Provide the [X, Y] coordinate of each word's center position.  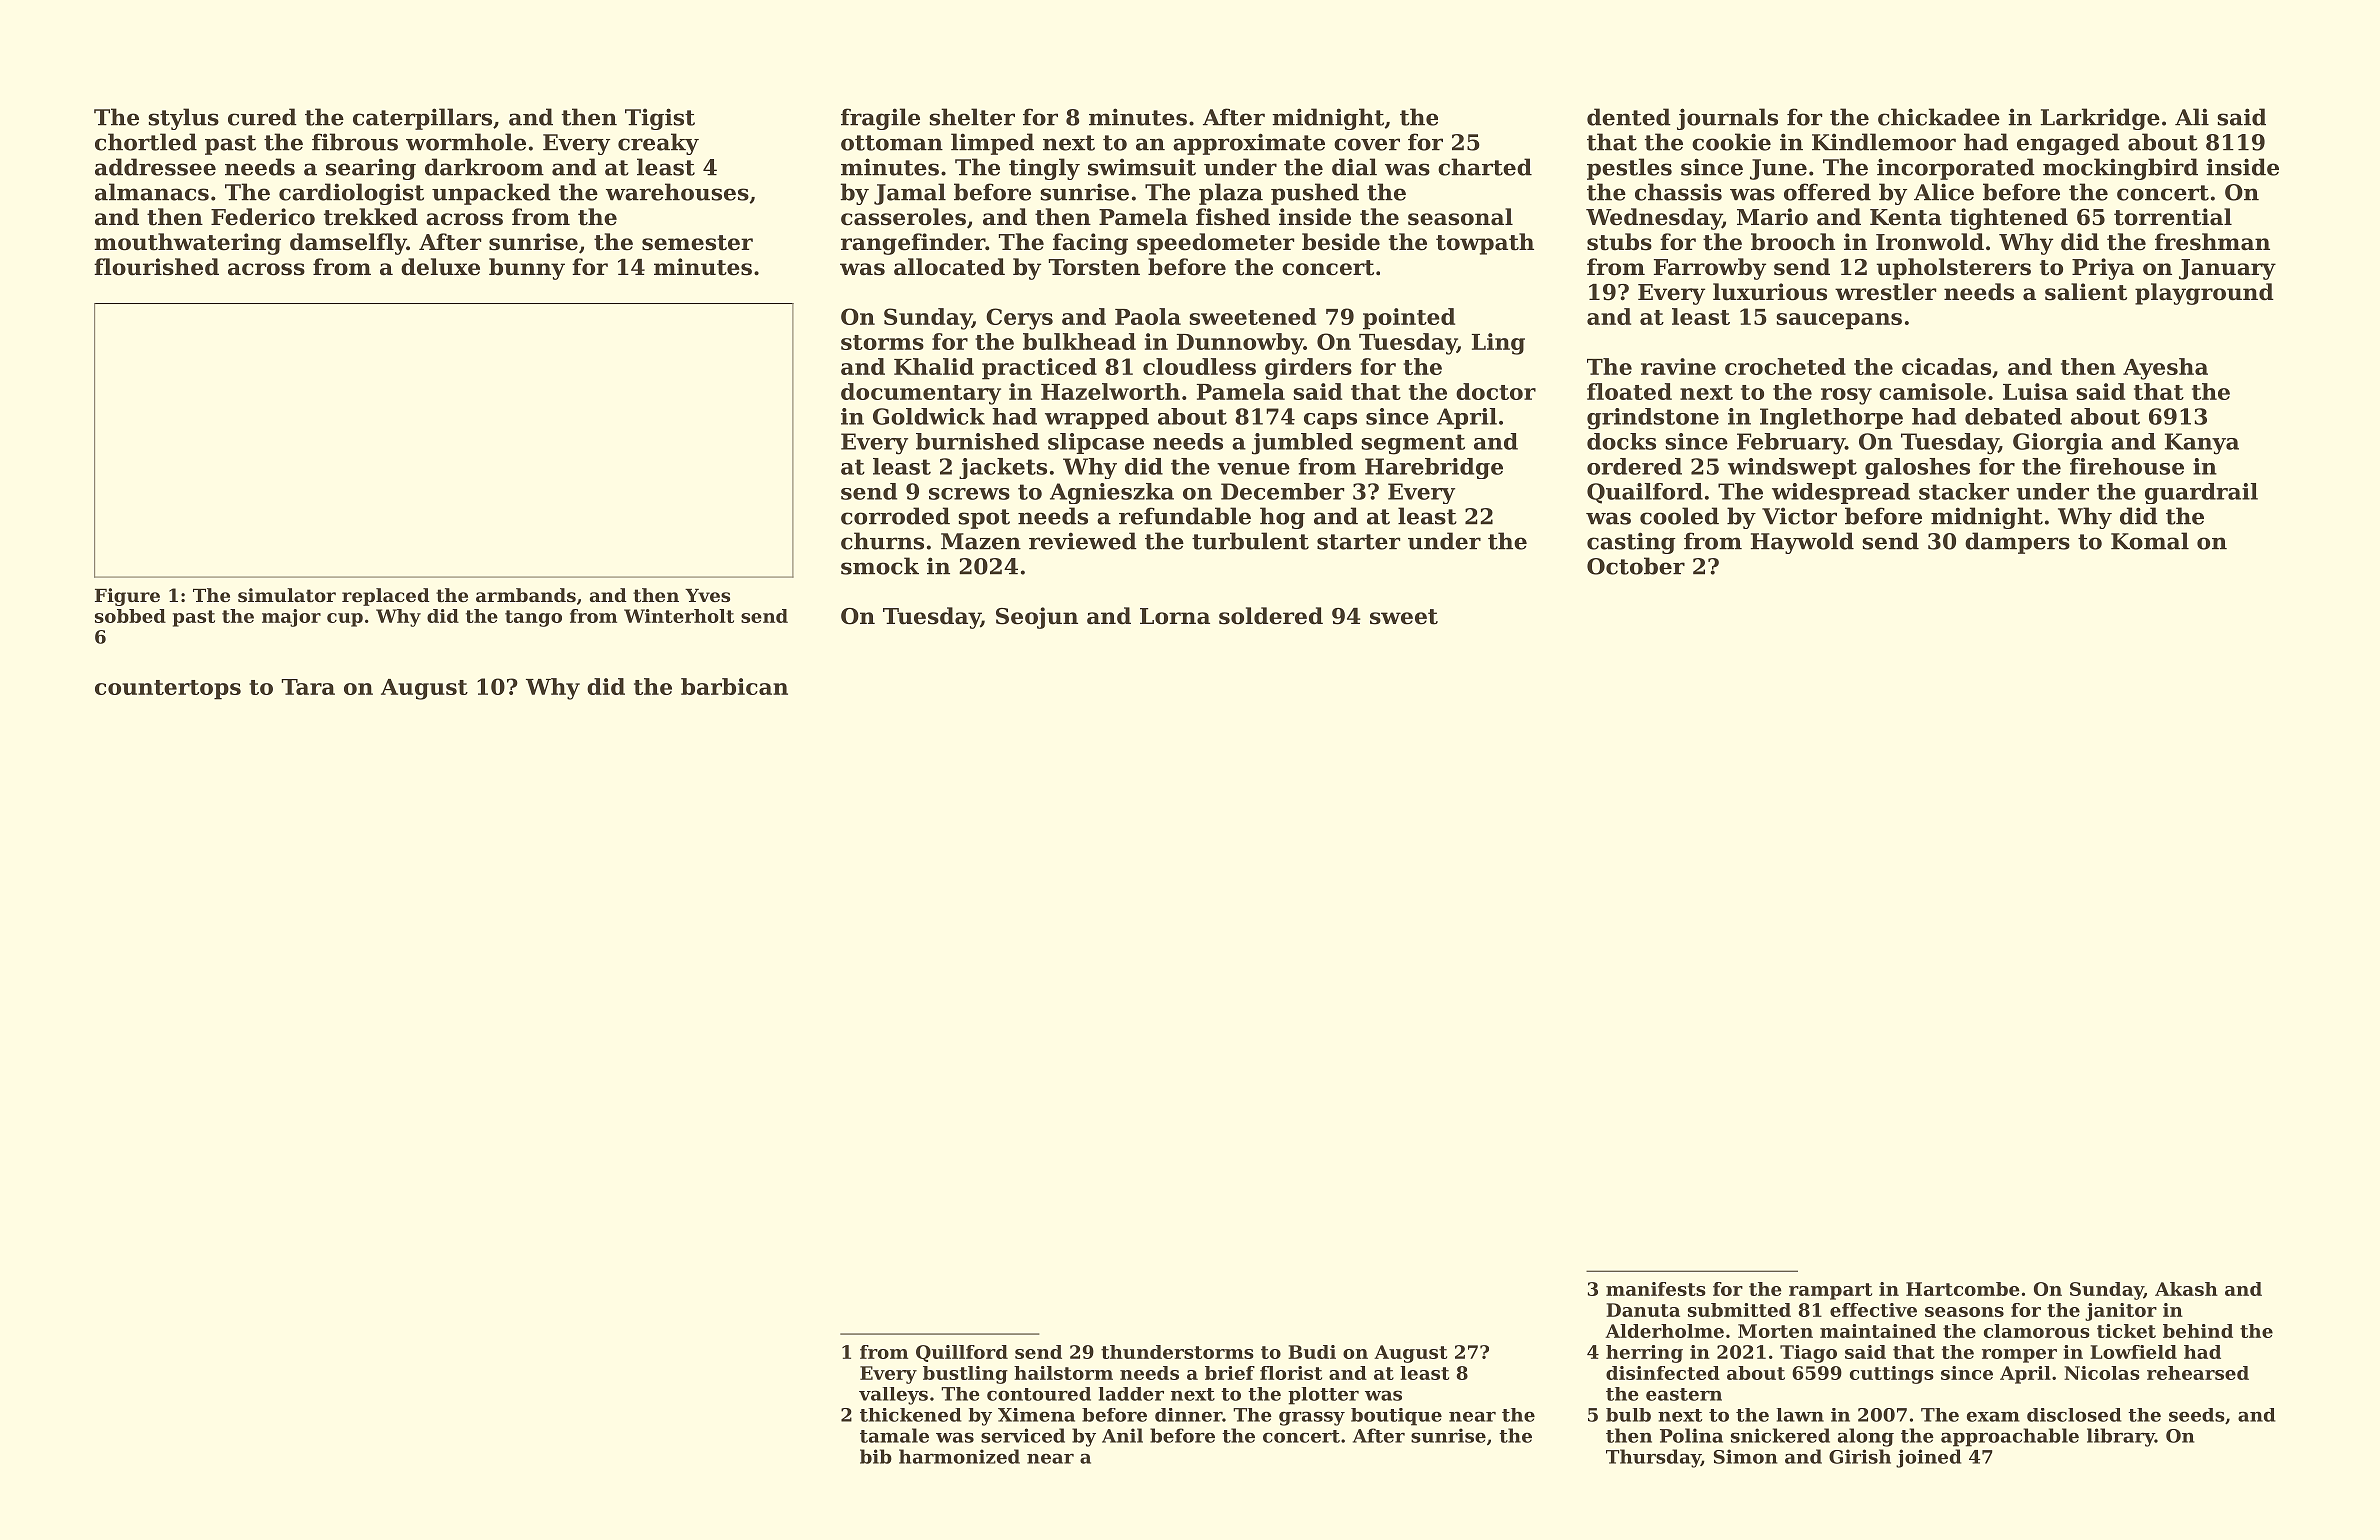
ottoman [892, 143]
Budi [1312, 1352]
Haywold [1802, 543]
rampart [1830, 1291]
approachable [2010, 1437]
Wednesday [1654, 219]
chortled [146, 142]
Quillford [962, 1353]
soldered [1271, 616]
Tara [308, 687]
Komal [2150, 541]
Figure [127, 597]
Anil [1122, 1435]
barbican [734, 686]
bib [876, 1456]
